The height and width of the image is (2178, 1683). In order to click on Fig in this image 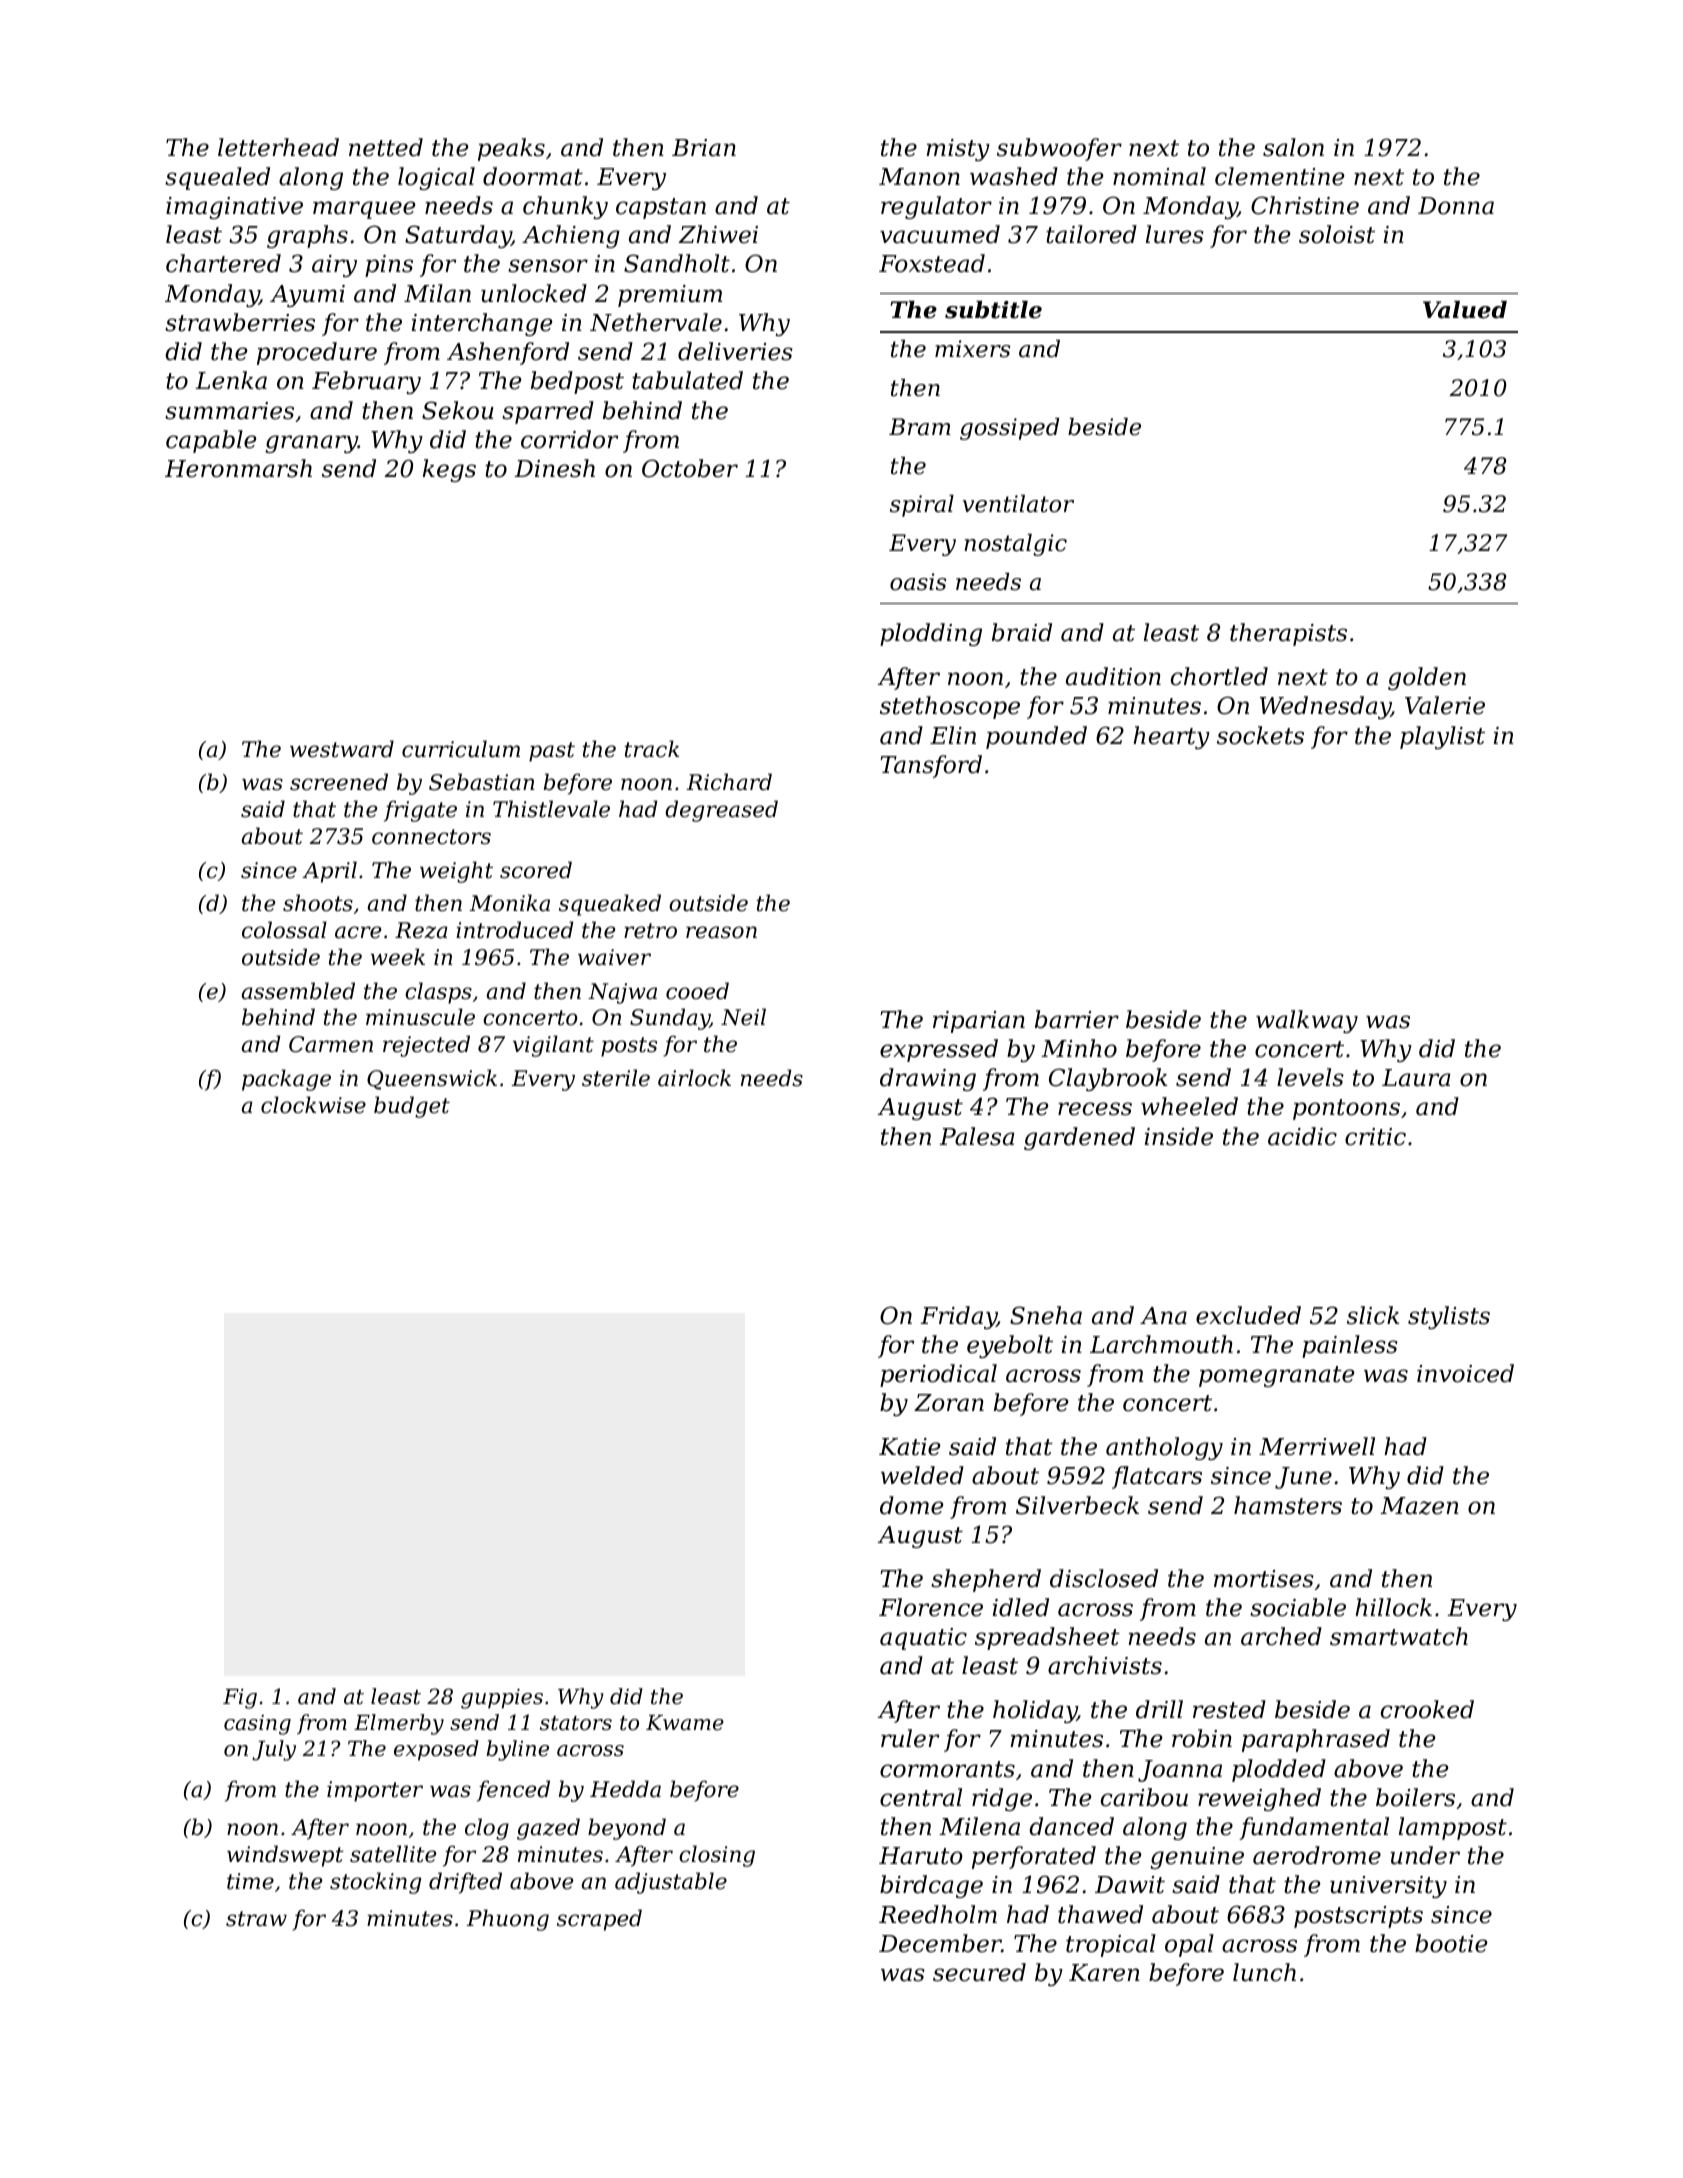, I will do `click(240, 1698)`.
